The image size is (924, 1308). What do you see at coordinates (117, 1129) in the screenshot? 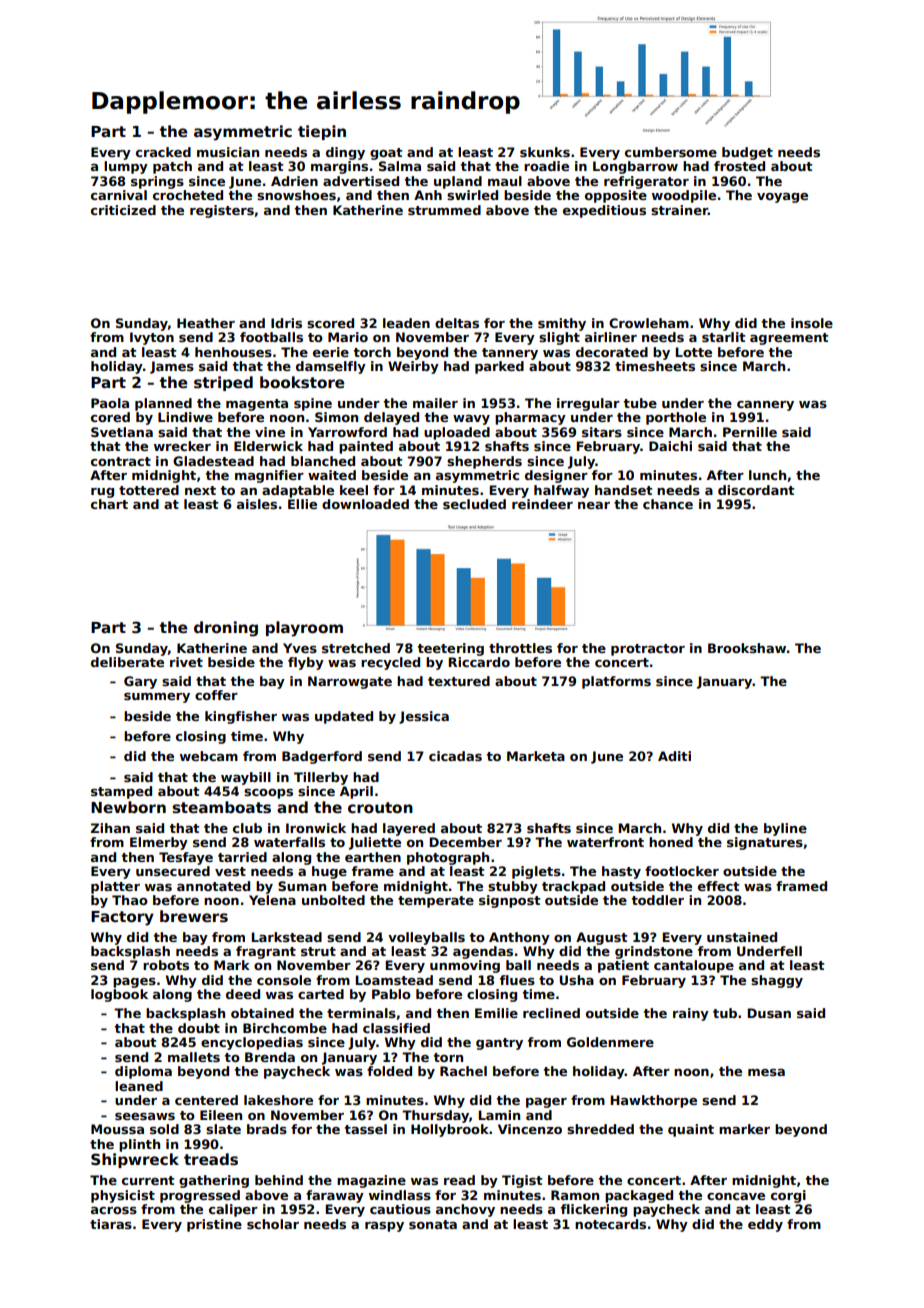
I see `Moussa` at bounding box center [117, 1129].
